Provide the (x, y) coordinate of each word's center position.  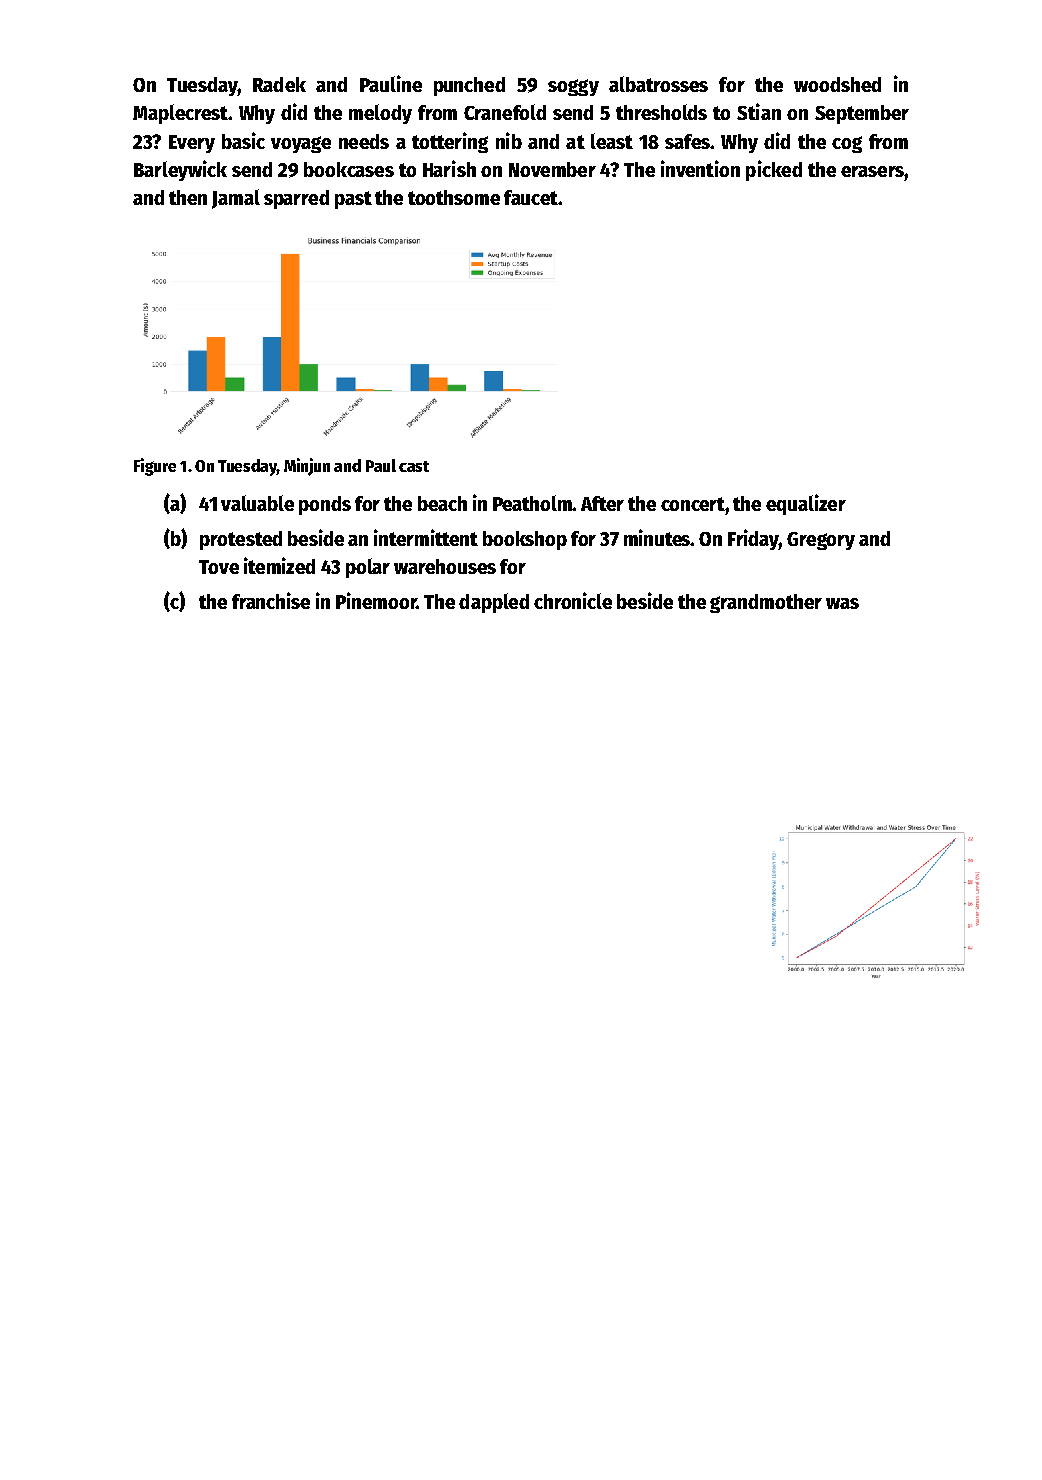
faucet (531, 197)
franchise (271, 600)
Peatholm (532, 503)
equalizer (806, 504)
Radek (279, 84)
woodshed (837, 84)
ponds (325, 505)
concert (693, 504)
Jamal (236, 199)
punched (469, 86)
